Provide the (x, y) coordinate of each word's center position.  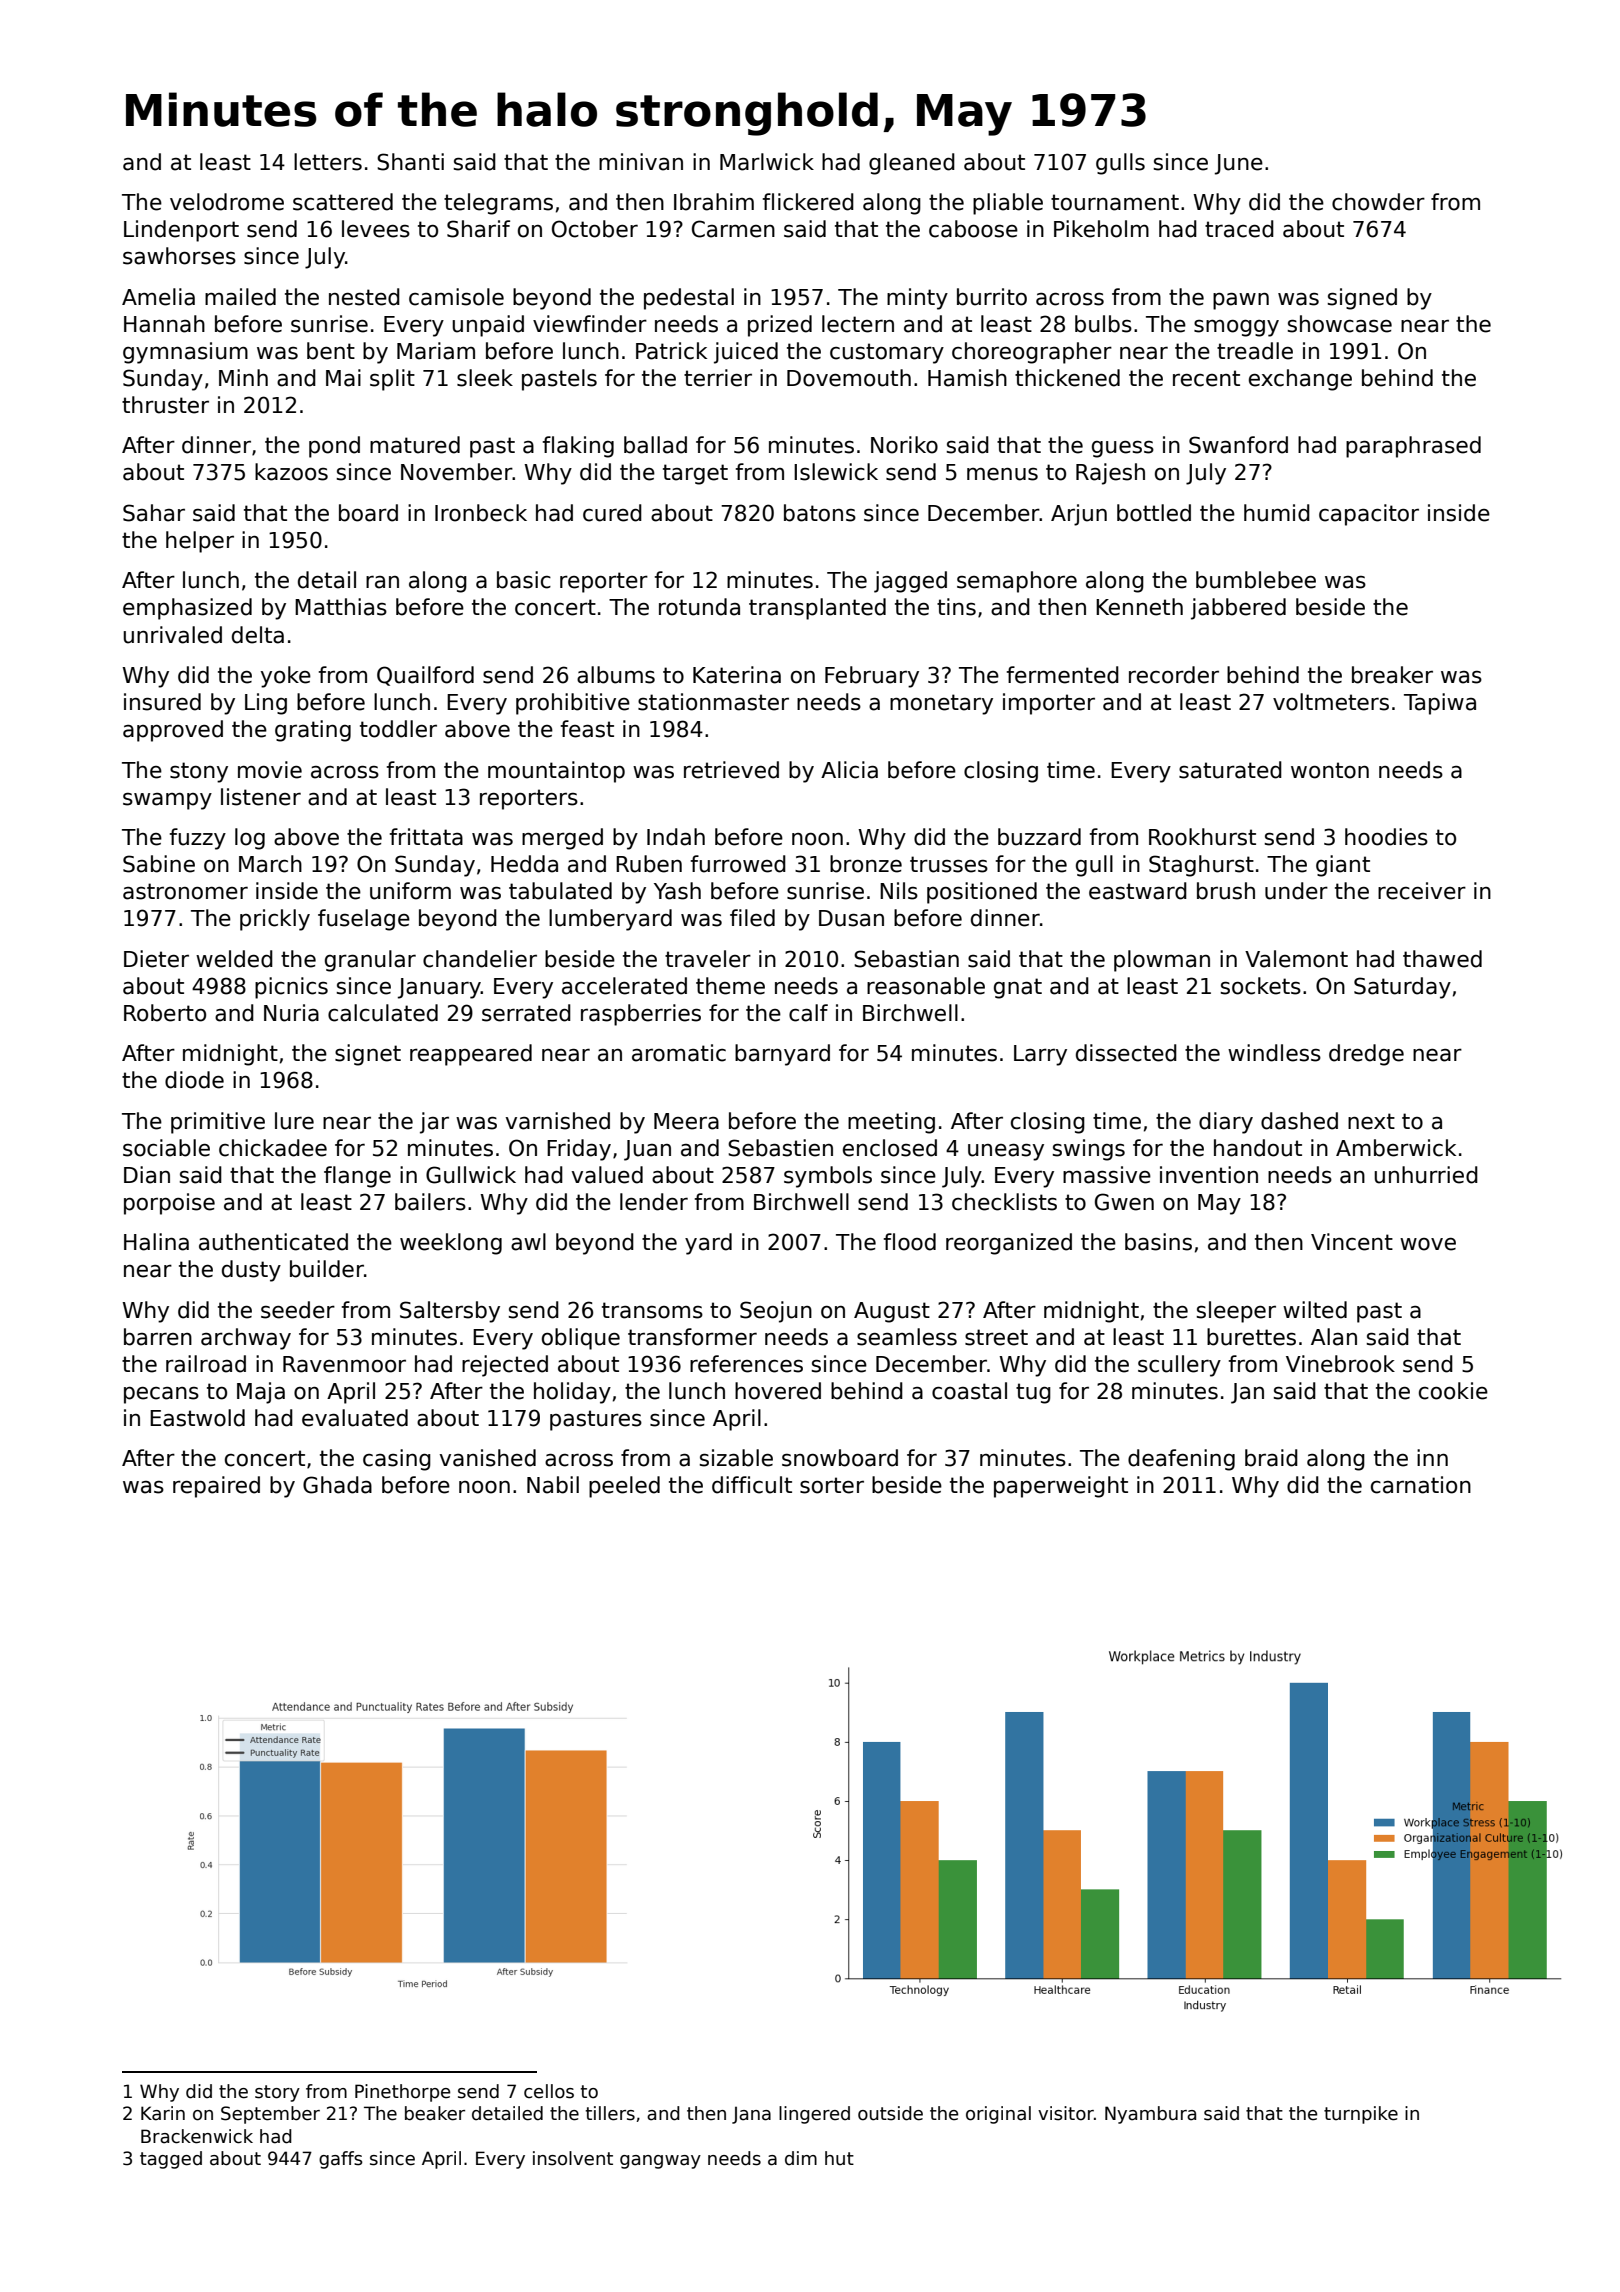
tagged (171, 2160)
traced (1239, 229)
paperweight (1061, 1487)
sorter (832, 1485)
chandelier (480, 959)
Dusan (851, 918)
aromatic (679, 1053)
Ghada (337, 1485)
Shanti (410, 162)
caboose (973, 229)
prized (780, 326)
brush (1226, 891)
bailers (430, 1202)
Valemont (1296, 959)
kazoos (291, 472)
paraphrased (1413, 447)
